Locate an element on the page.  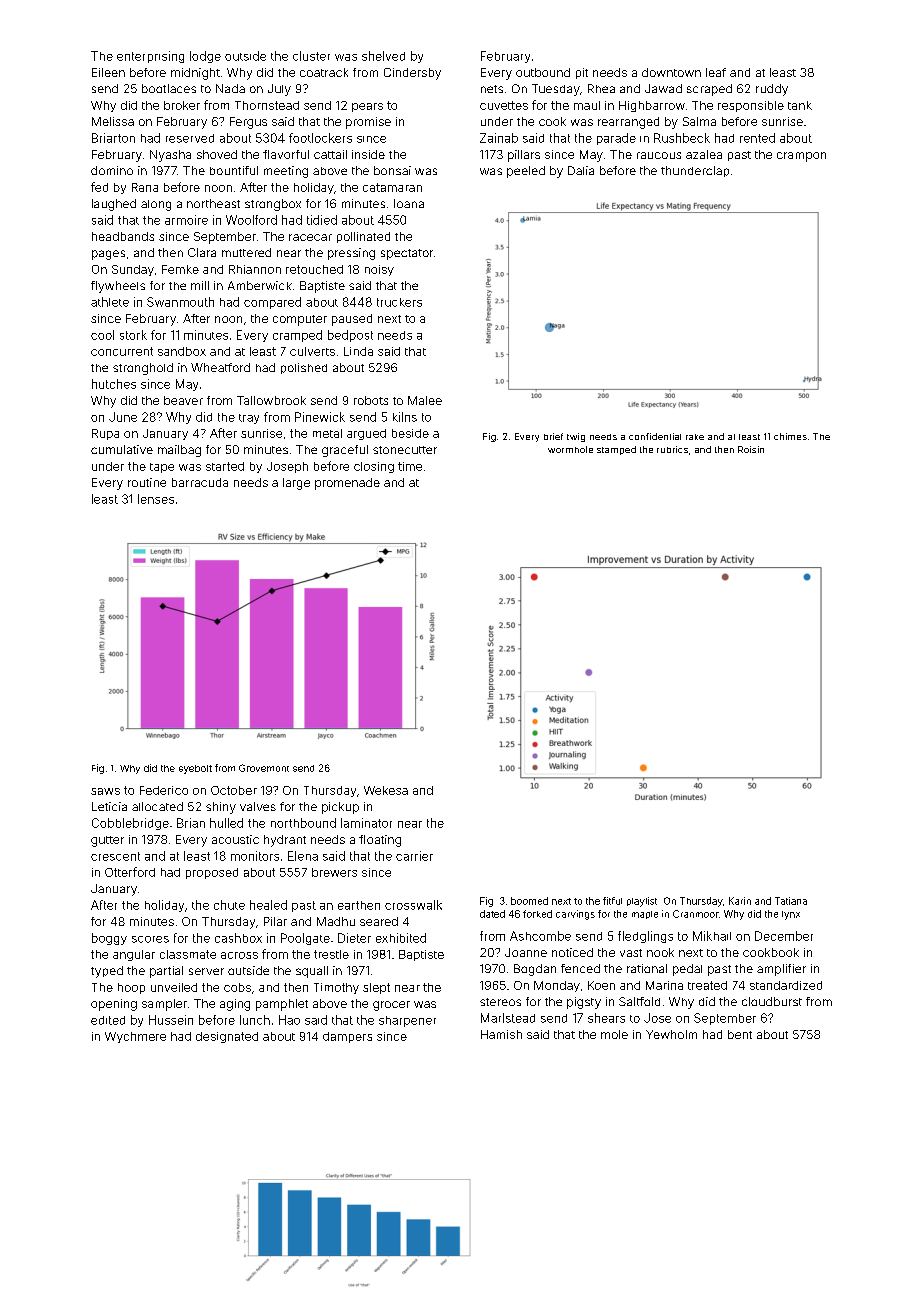
Eileen is located at coordinates (108, 72).
